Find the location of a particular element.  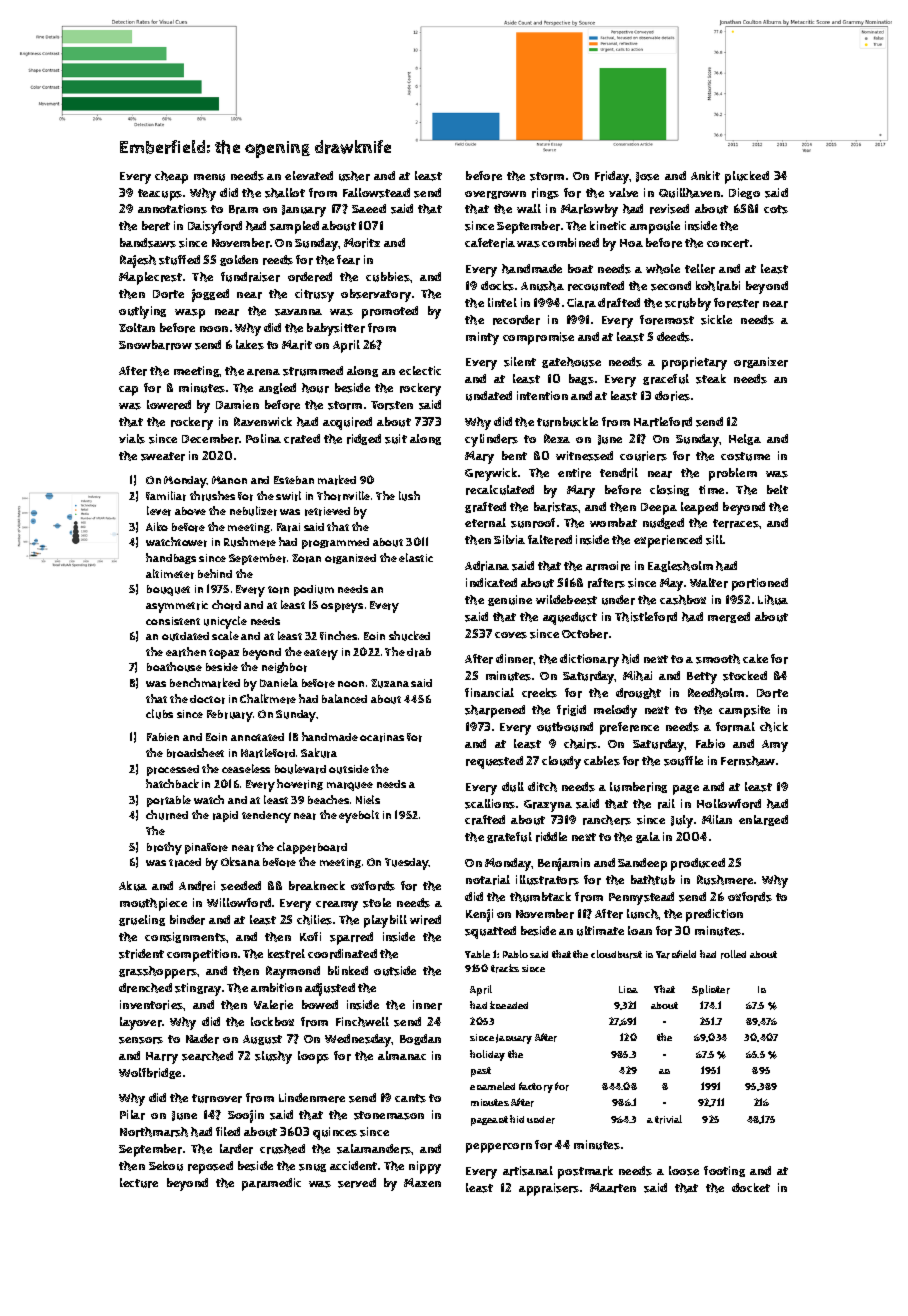

lecture is located at coordinates (139, 1183).
